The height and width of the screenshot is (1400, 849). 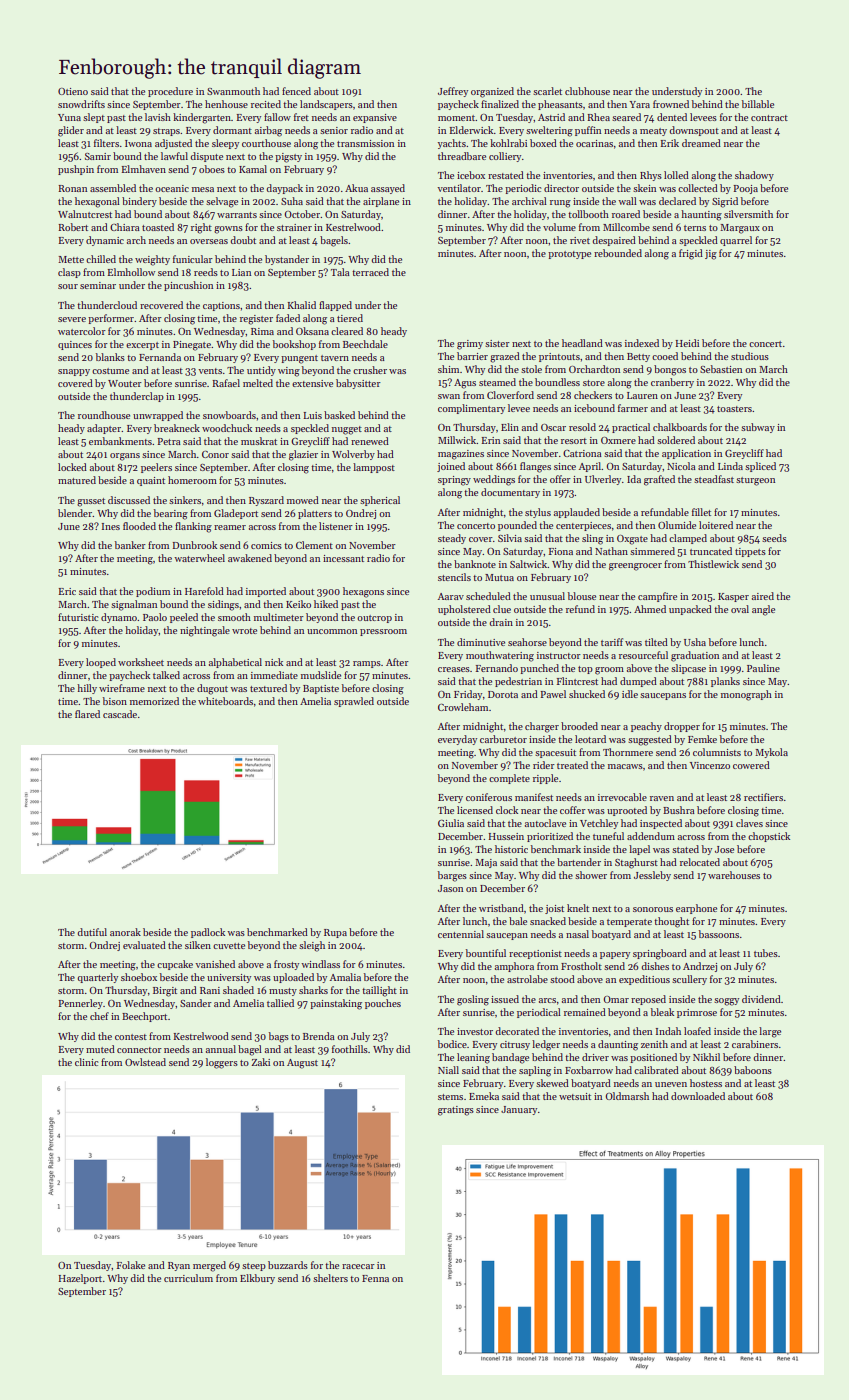 I want to click on terraced, so click(x=370, y=272).
